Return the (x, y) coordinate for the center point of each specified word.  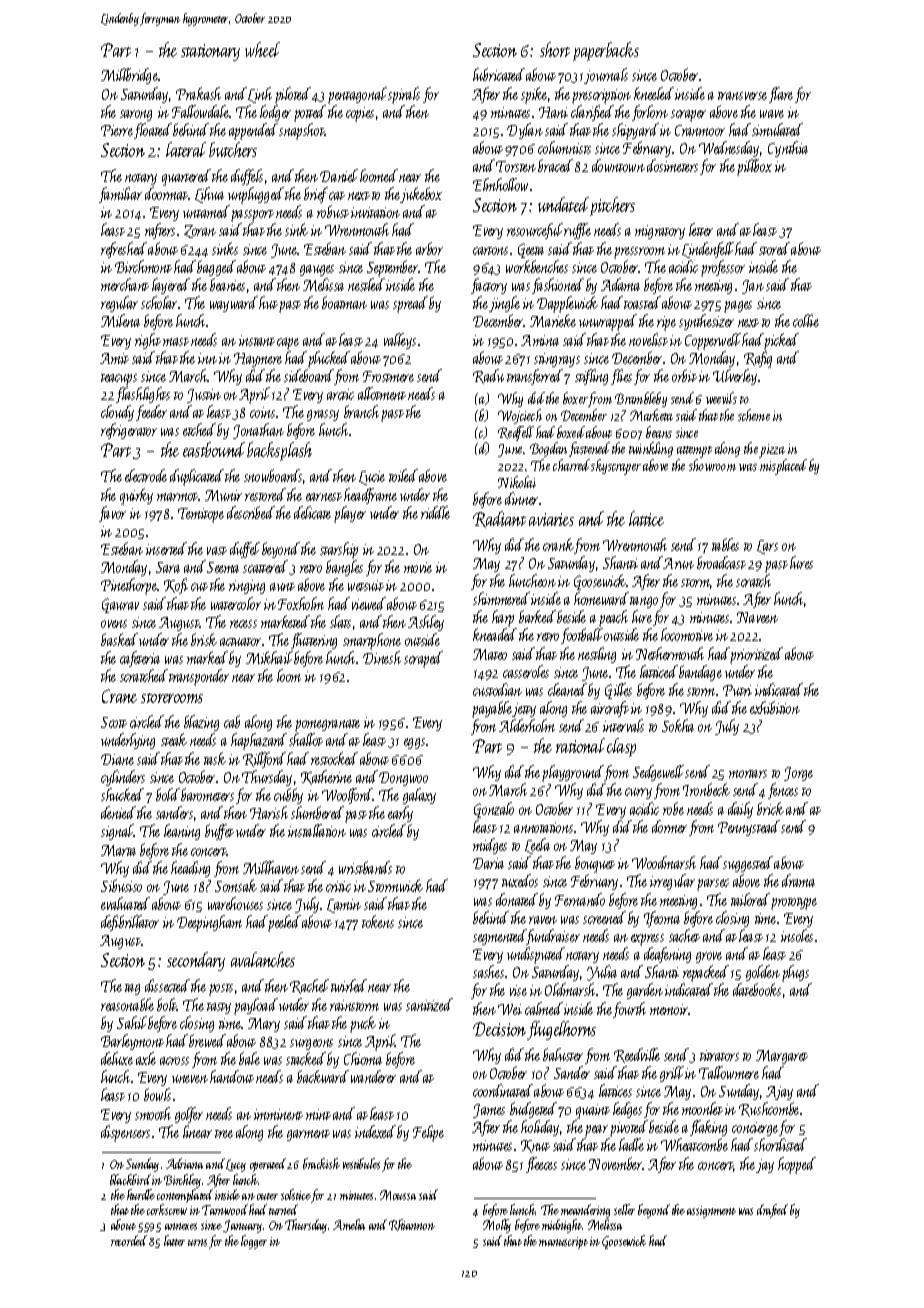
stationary (210, 52)
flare (781, 95)
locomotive (687, 634)
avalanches (263, 959)
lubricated (499, 74)
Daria (488, 863)
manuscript (563, 1243)
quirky (136, 496)
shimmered (501, 598)
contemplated (185, 1196)
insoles (797, 935)
